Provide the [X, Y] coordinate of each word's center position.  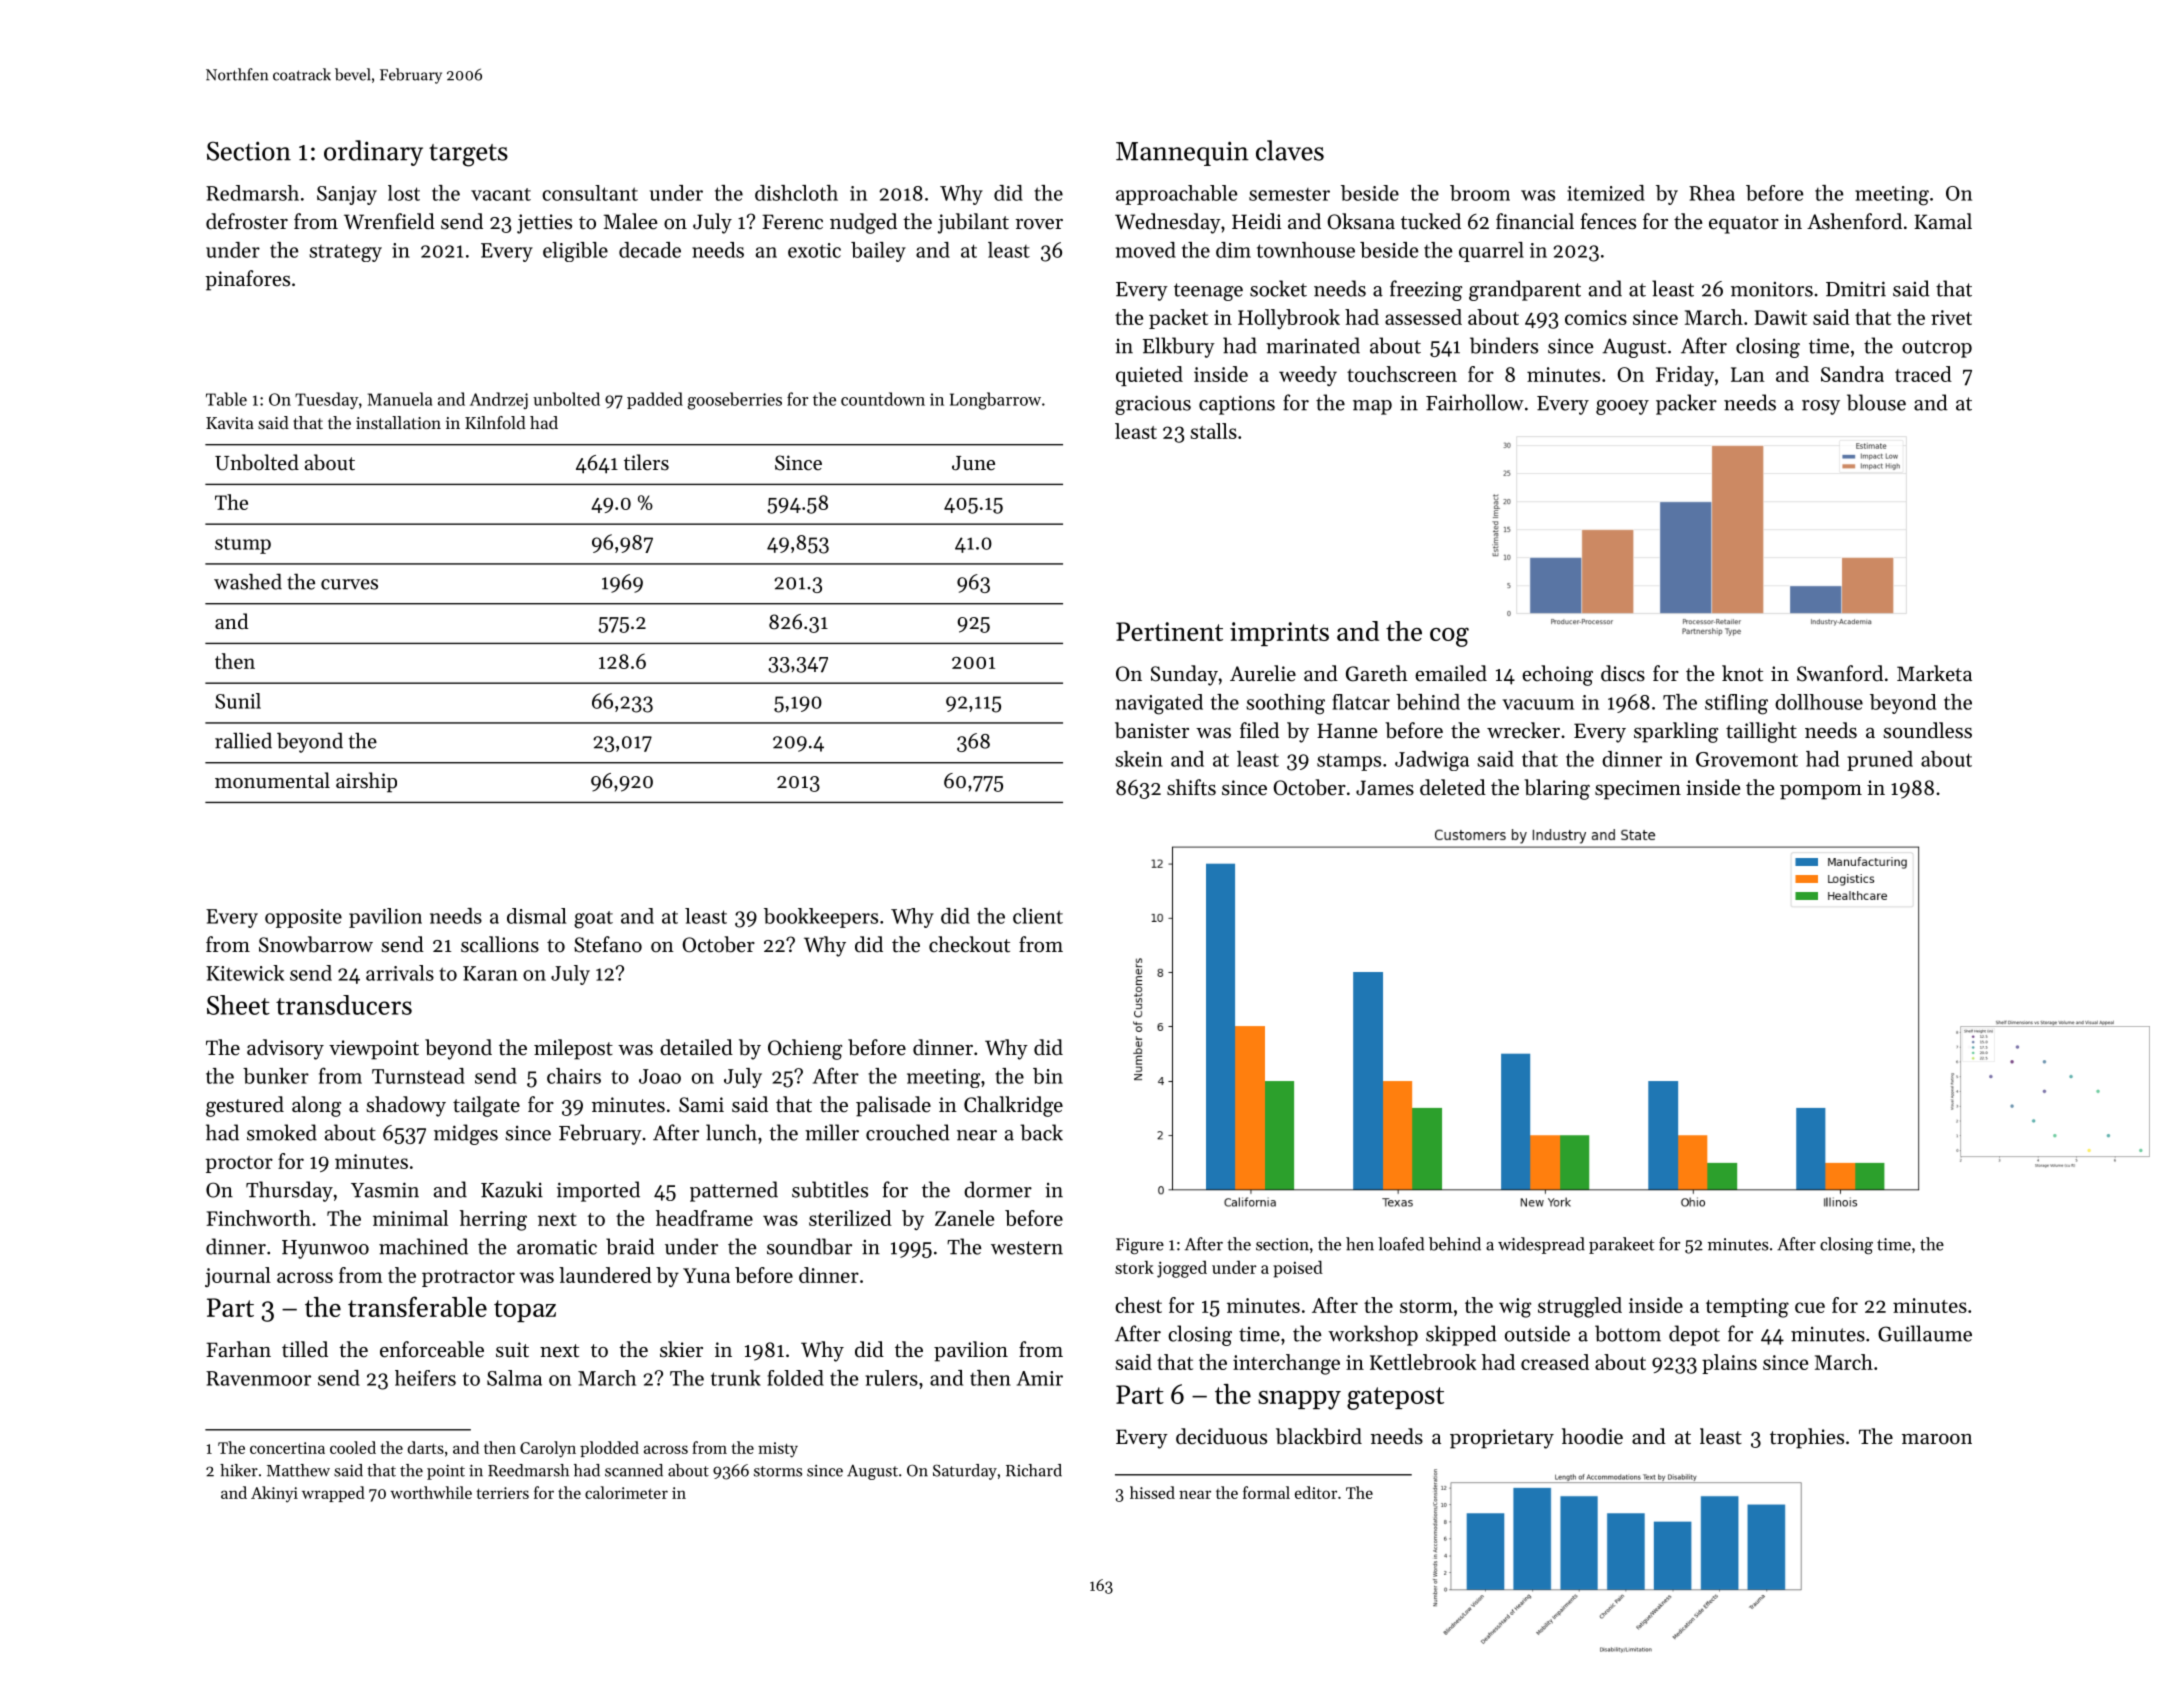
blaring [1557, 789]
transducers [344, 1005]
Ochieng [805, 1049]
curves [349, 584]
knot [1742, 673]
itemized [1606, 193]
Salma [514, 1378]
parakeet [1622, 1245]
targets [468, 155]
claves [1290, 150]
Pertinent [1169, 631]
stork [1134, 1267]
